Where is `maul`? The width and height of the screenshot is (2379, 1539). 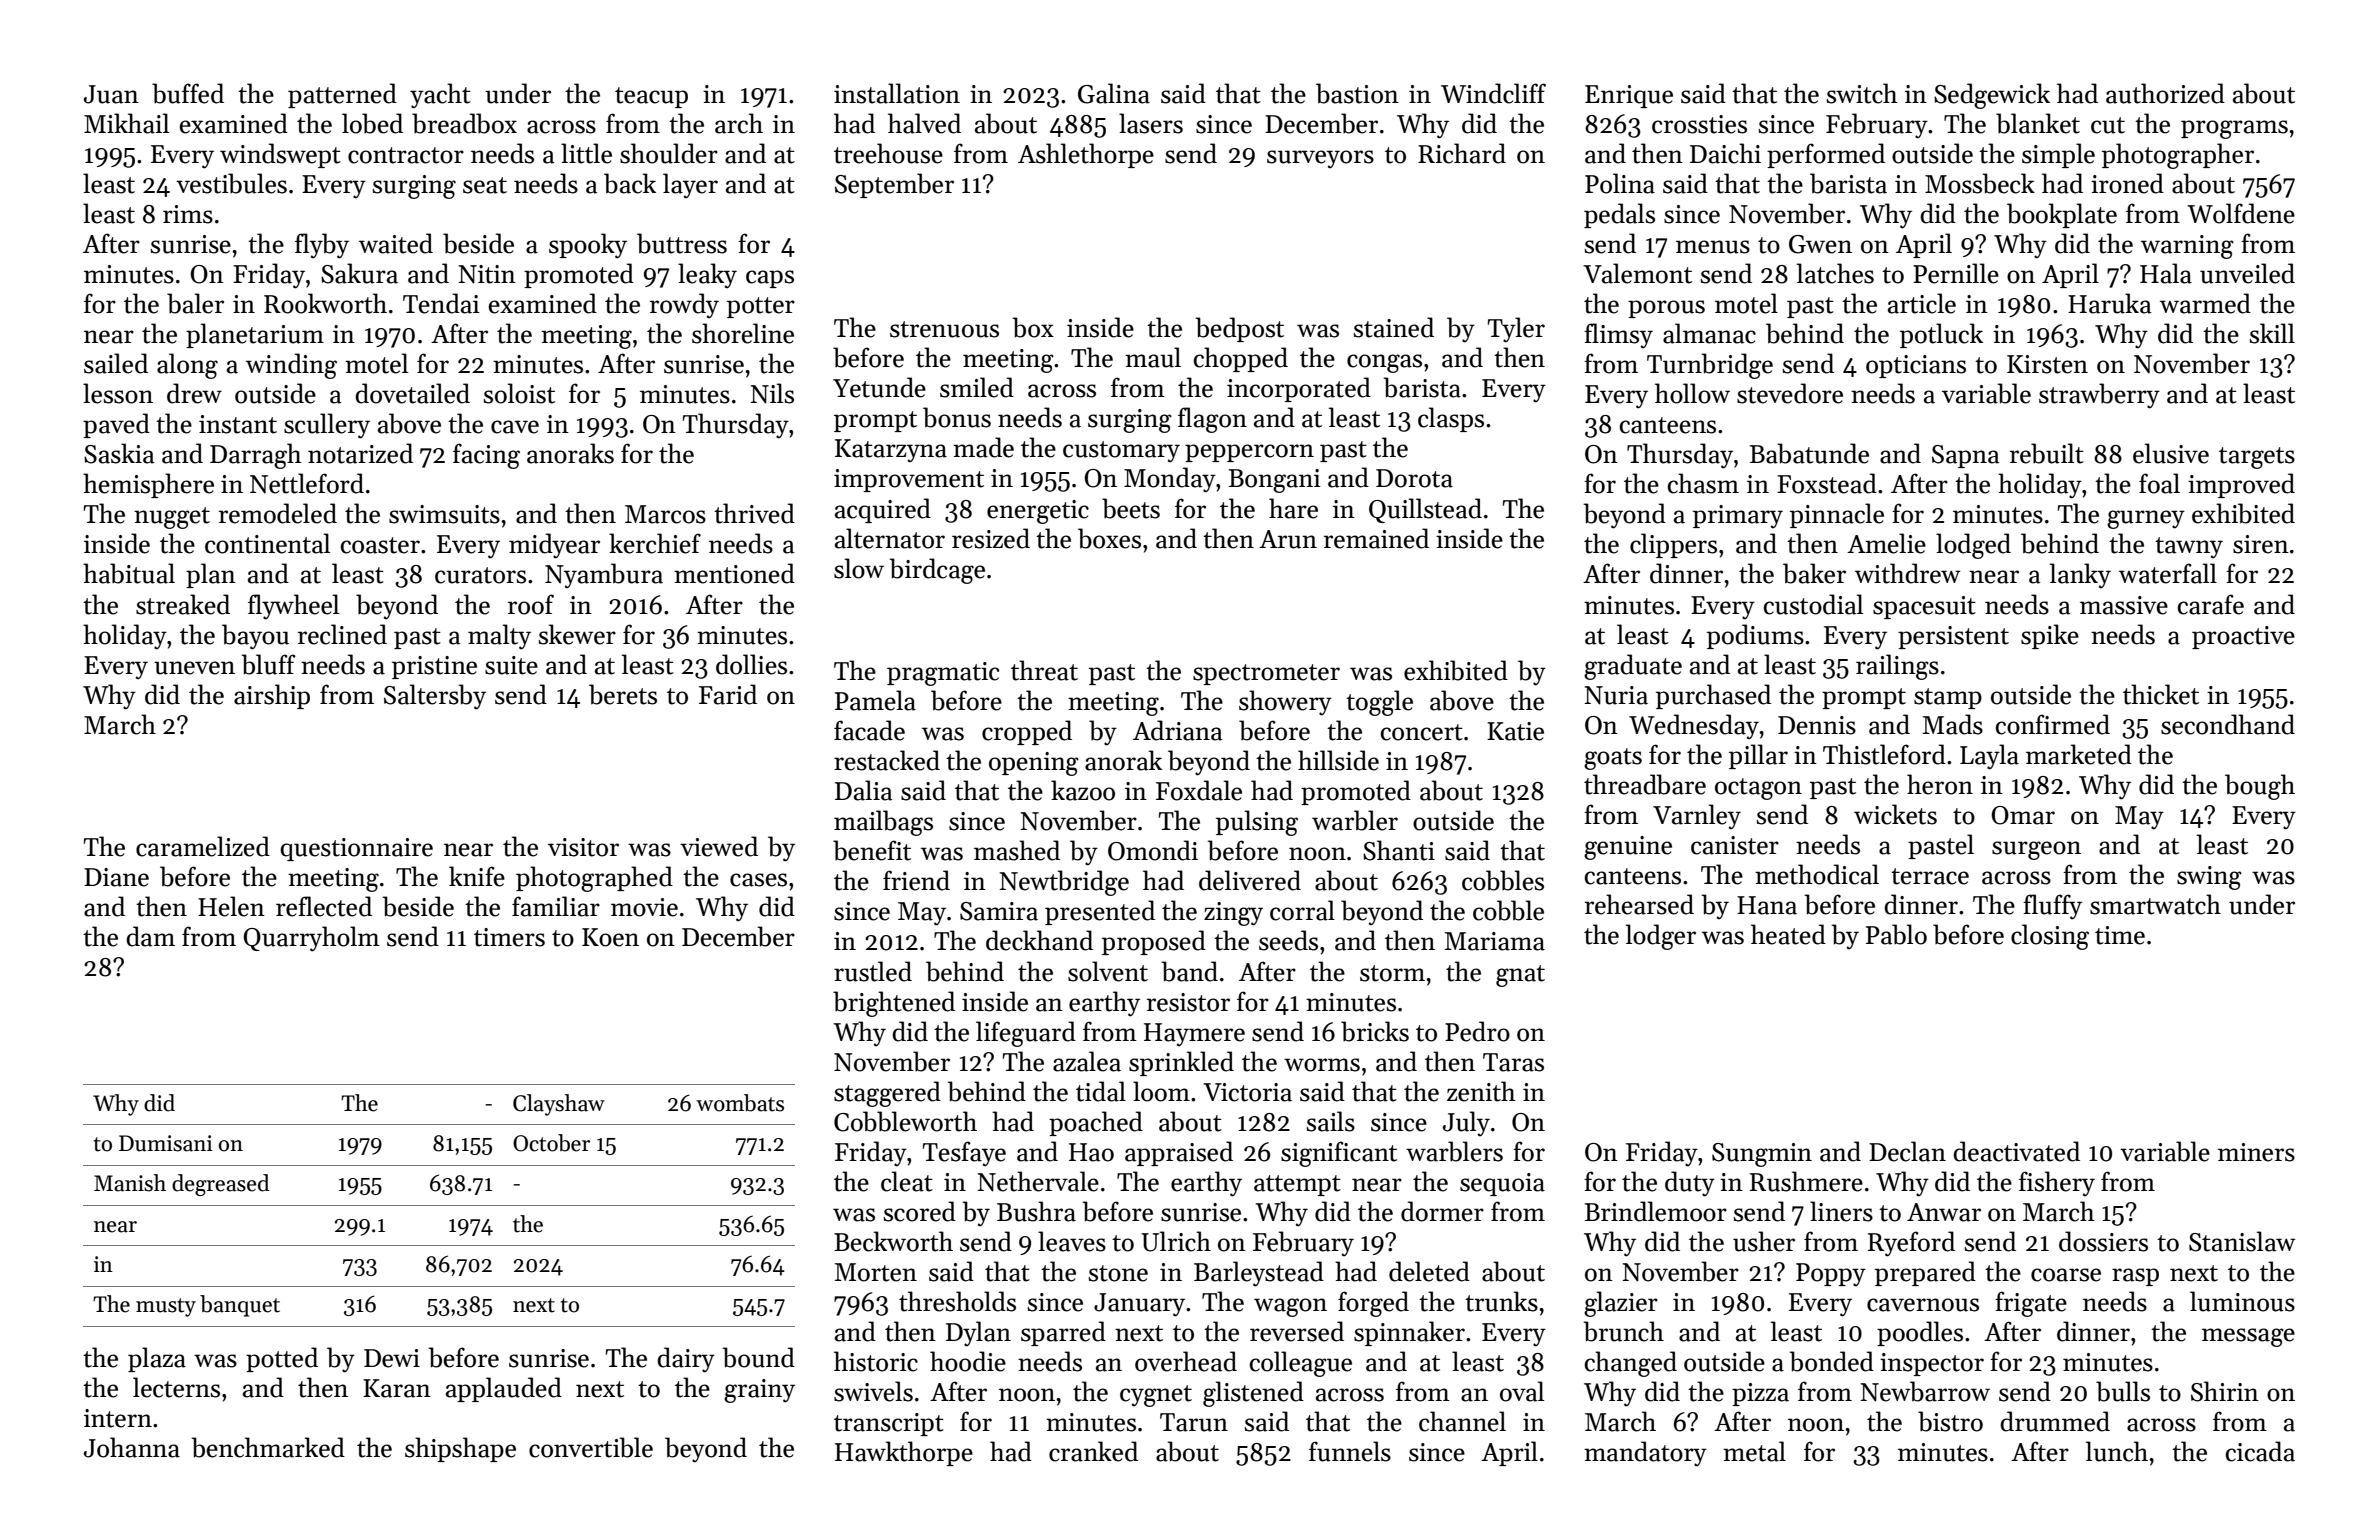
maul is located at coordinates (1153, 357).
